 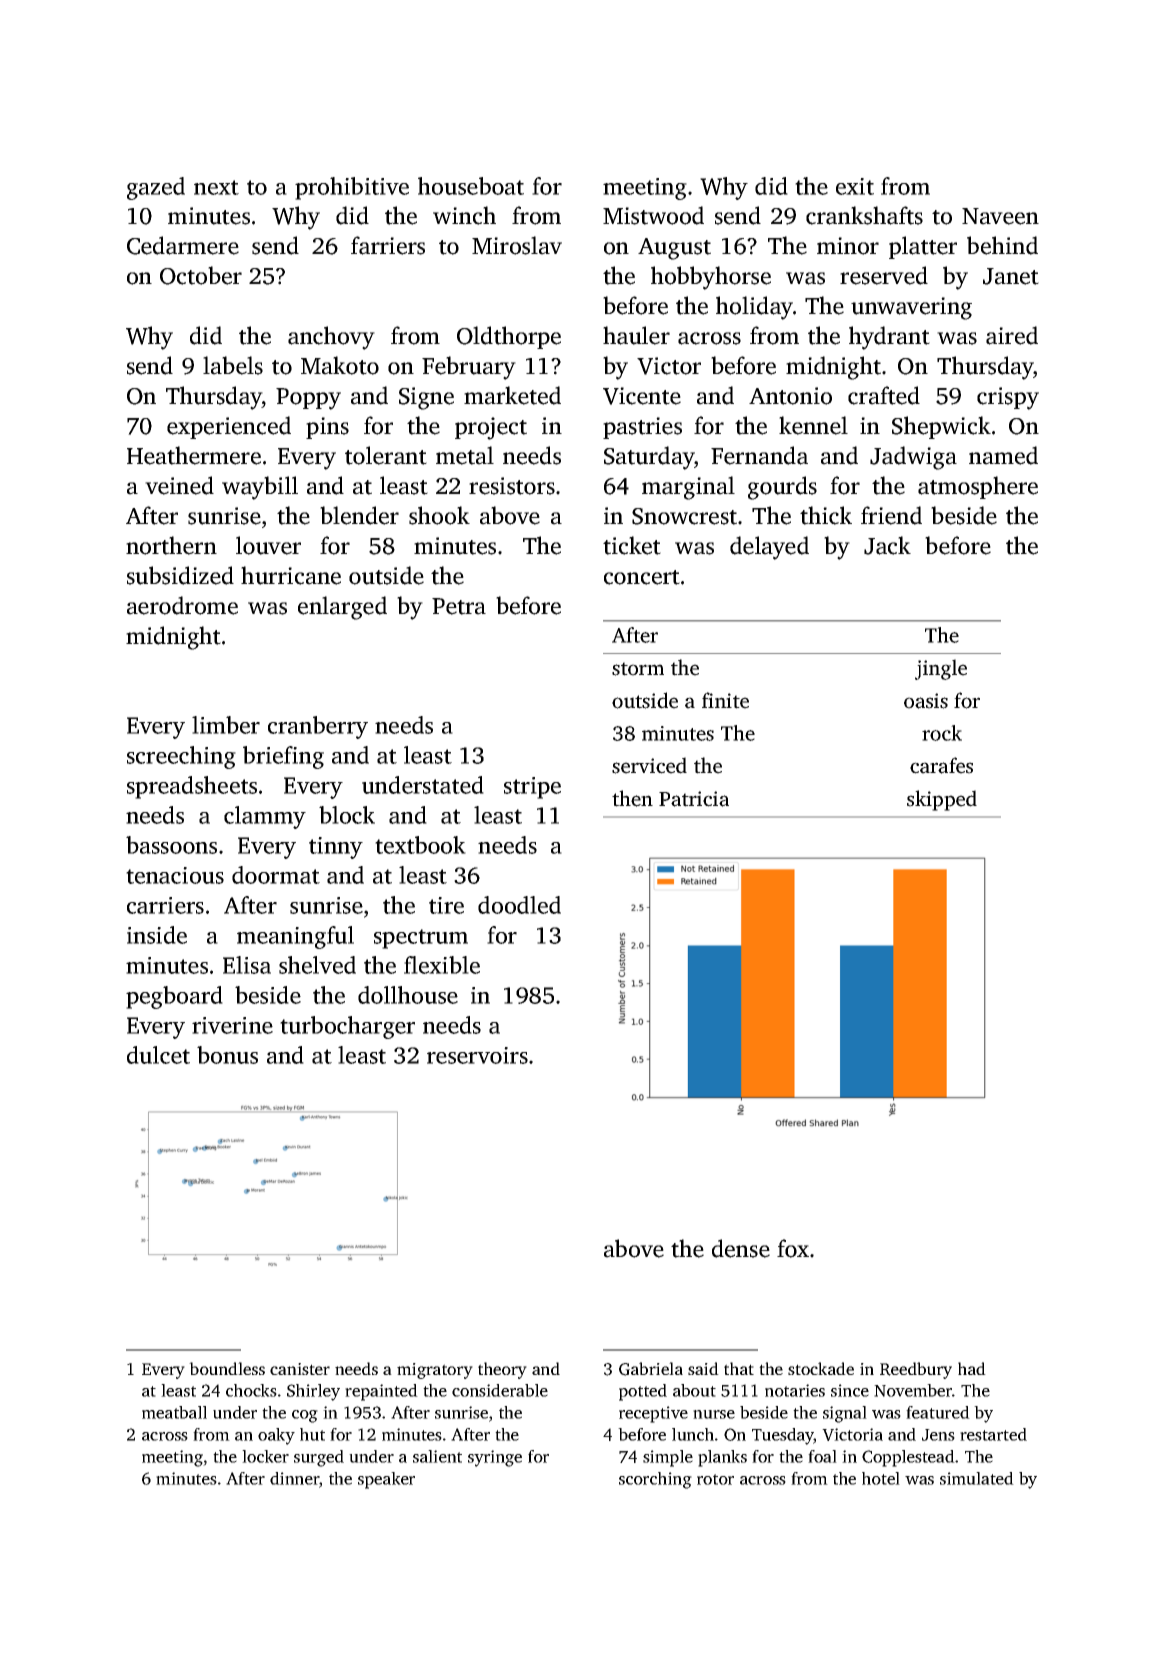 What do you see at coordinates (532, 788) in the page?
I see `stripe` at bounding box center [532, 788].
